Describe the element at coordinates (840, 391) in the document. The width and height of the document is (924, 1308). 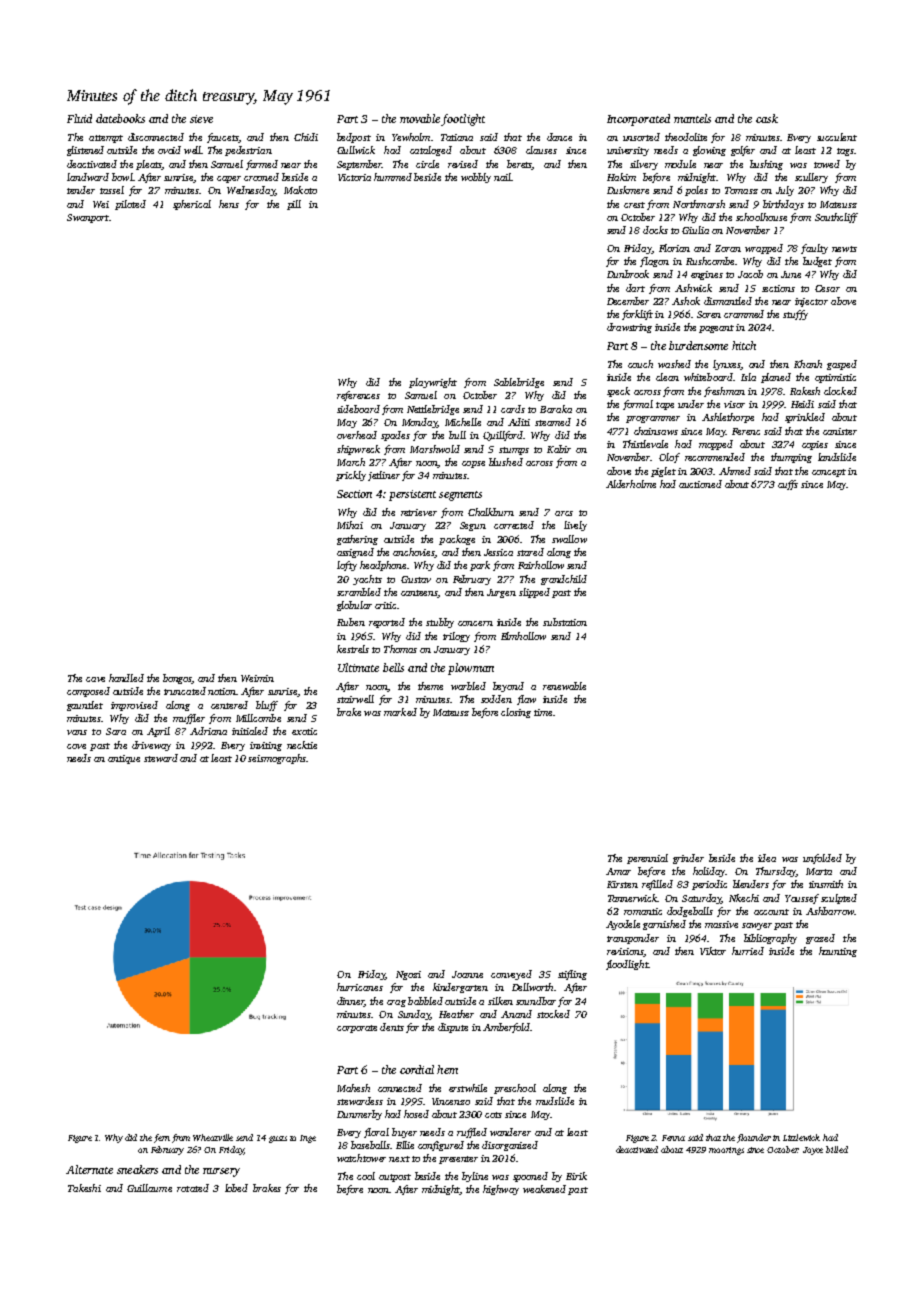
I see `clocked` at that location.
